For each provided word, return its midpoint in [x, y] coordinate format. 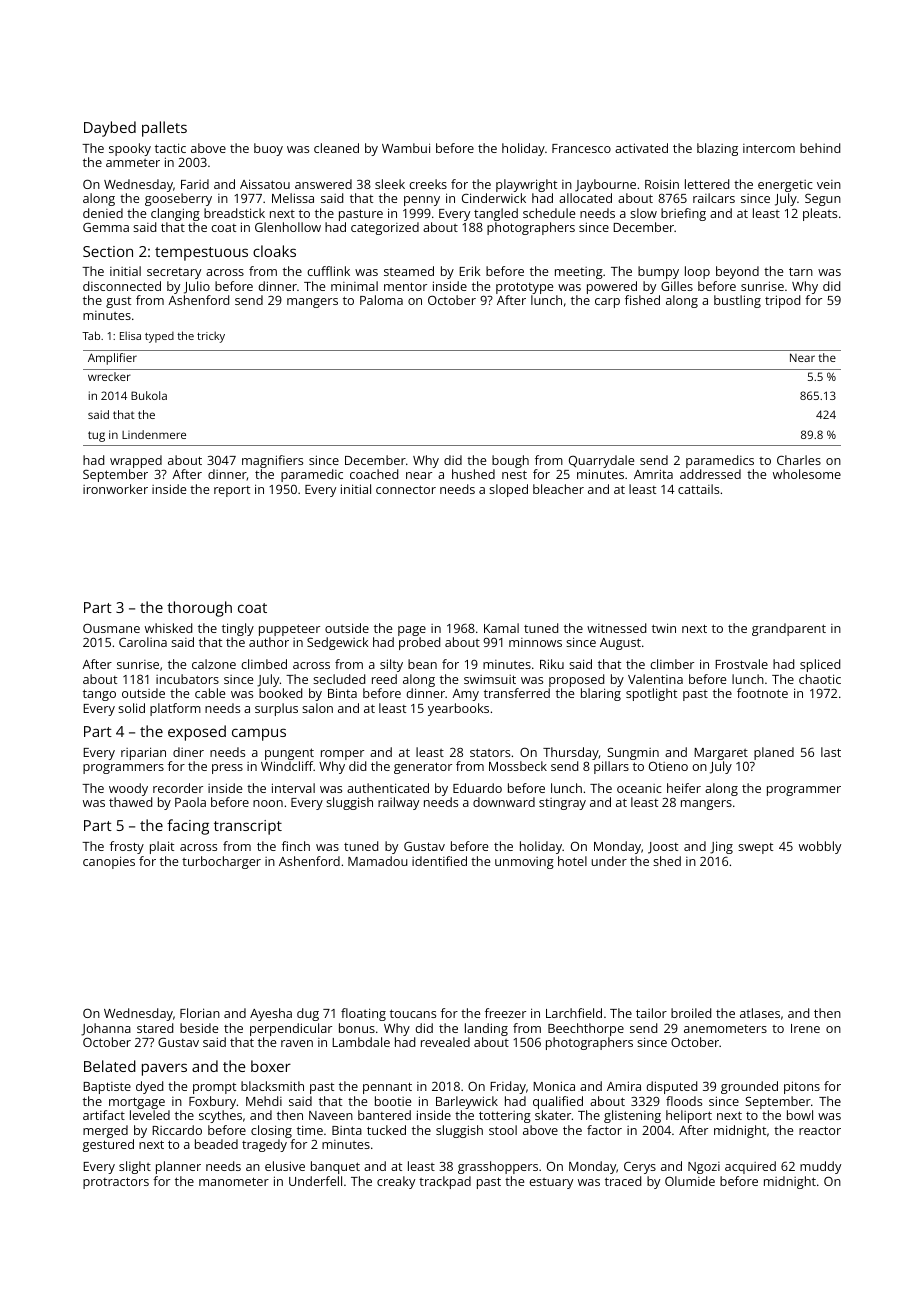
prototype [524, 288]
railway [398, 803]
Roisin [662, 184]
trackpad [445, 1182]
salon [317, 708]
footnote [762, 693]
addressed [710, 474]
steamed [409, 271]
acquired [750, 1167]
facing [188, 827]
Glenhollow [288, 227]
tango [99, 695]
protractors [116, 1183]
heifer [684, 788]
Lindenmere [154, 434]
